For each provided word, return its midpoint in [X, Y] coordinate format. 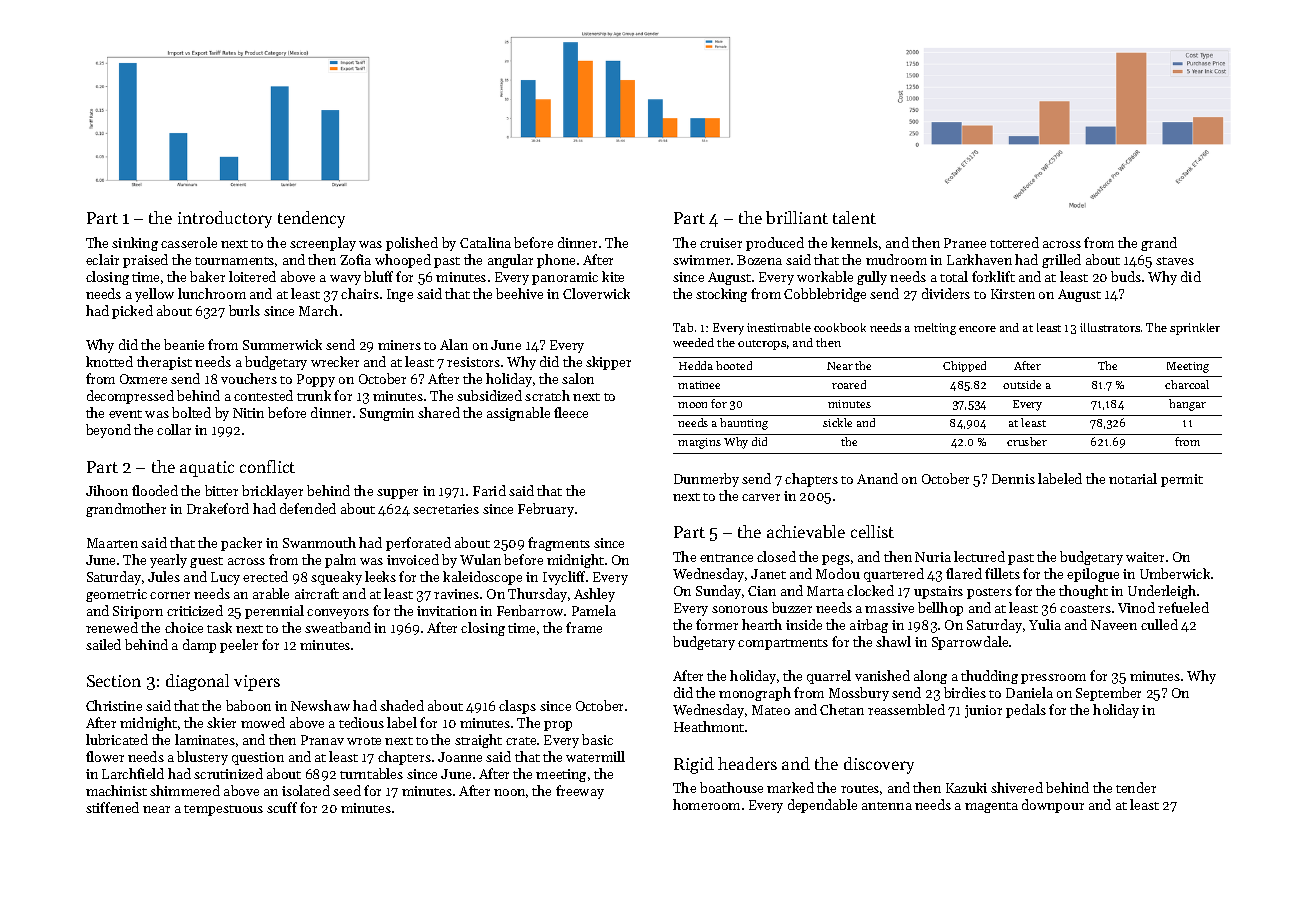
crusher [1027, 441]
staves [1175, 261]
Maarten [112, 543]
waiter [1145, 557]
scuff [282, 807]
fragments [559, 544]
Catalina [485, 242]
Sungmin [387, 414]
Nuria [933, 557]
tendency [311, 219]
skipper [608, 363]
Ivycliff [564, 578]
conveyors [338, 614]
